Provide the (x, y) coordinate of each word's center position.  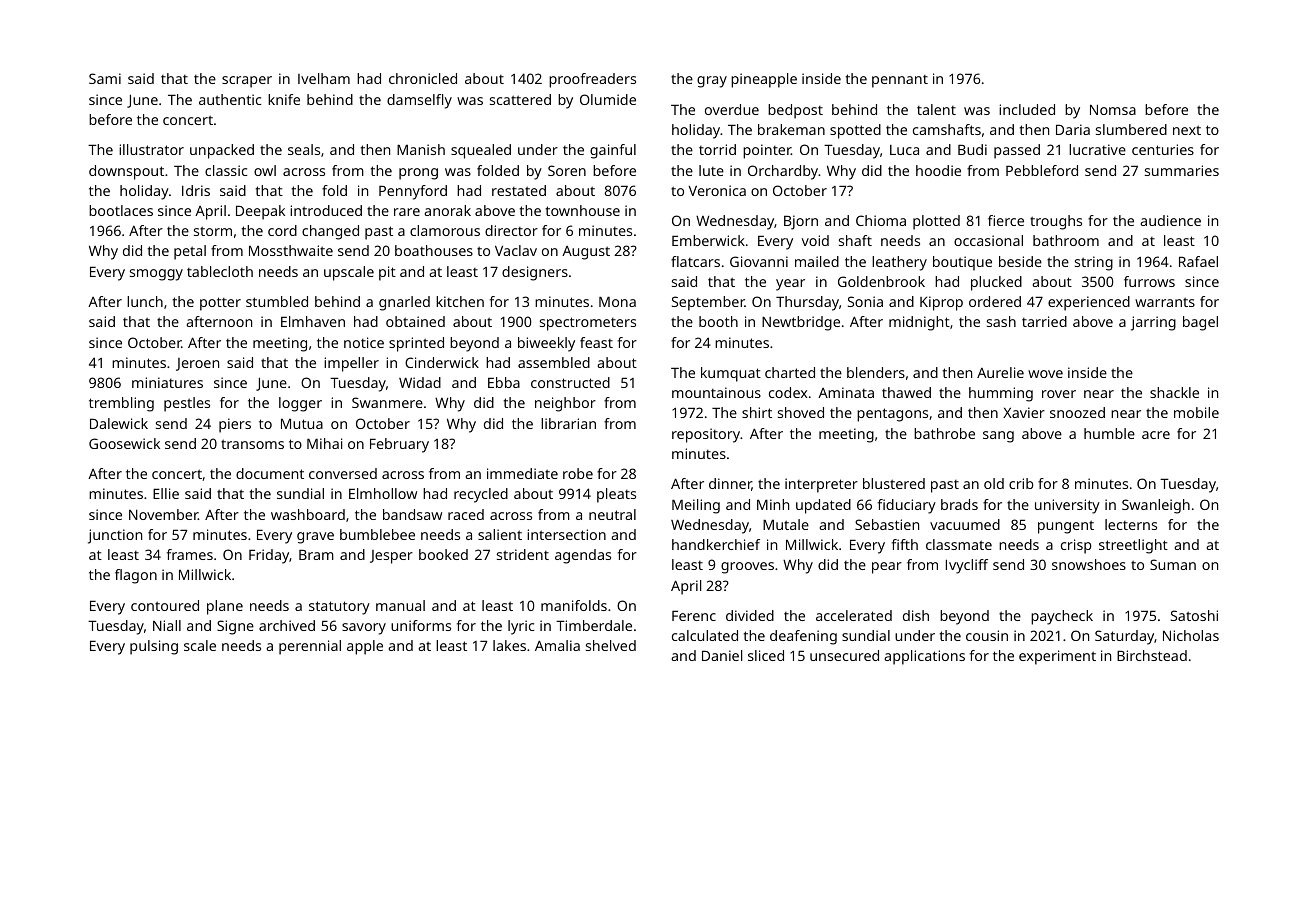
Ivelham (324, 78)
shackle (1174, 392)
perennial (310, 647)
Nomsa (1113, 109)
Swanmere (387, 402)
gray (712, 82)
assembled (554, 362)
